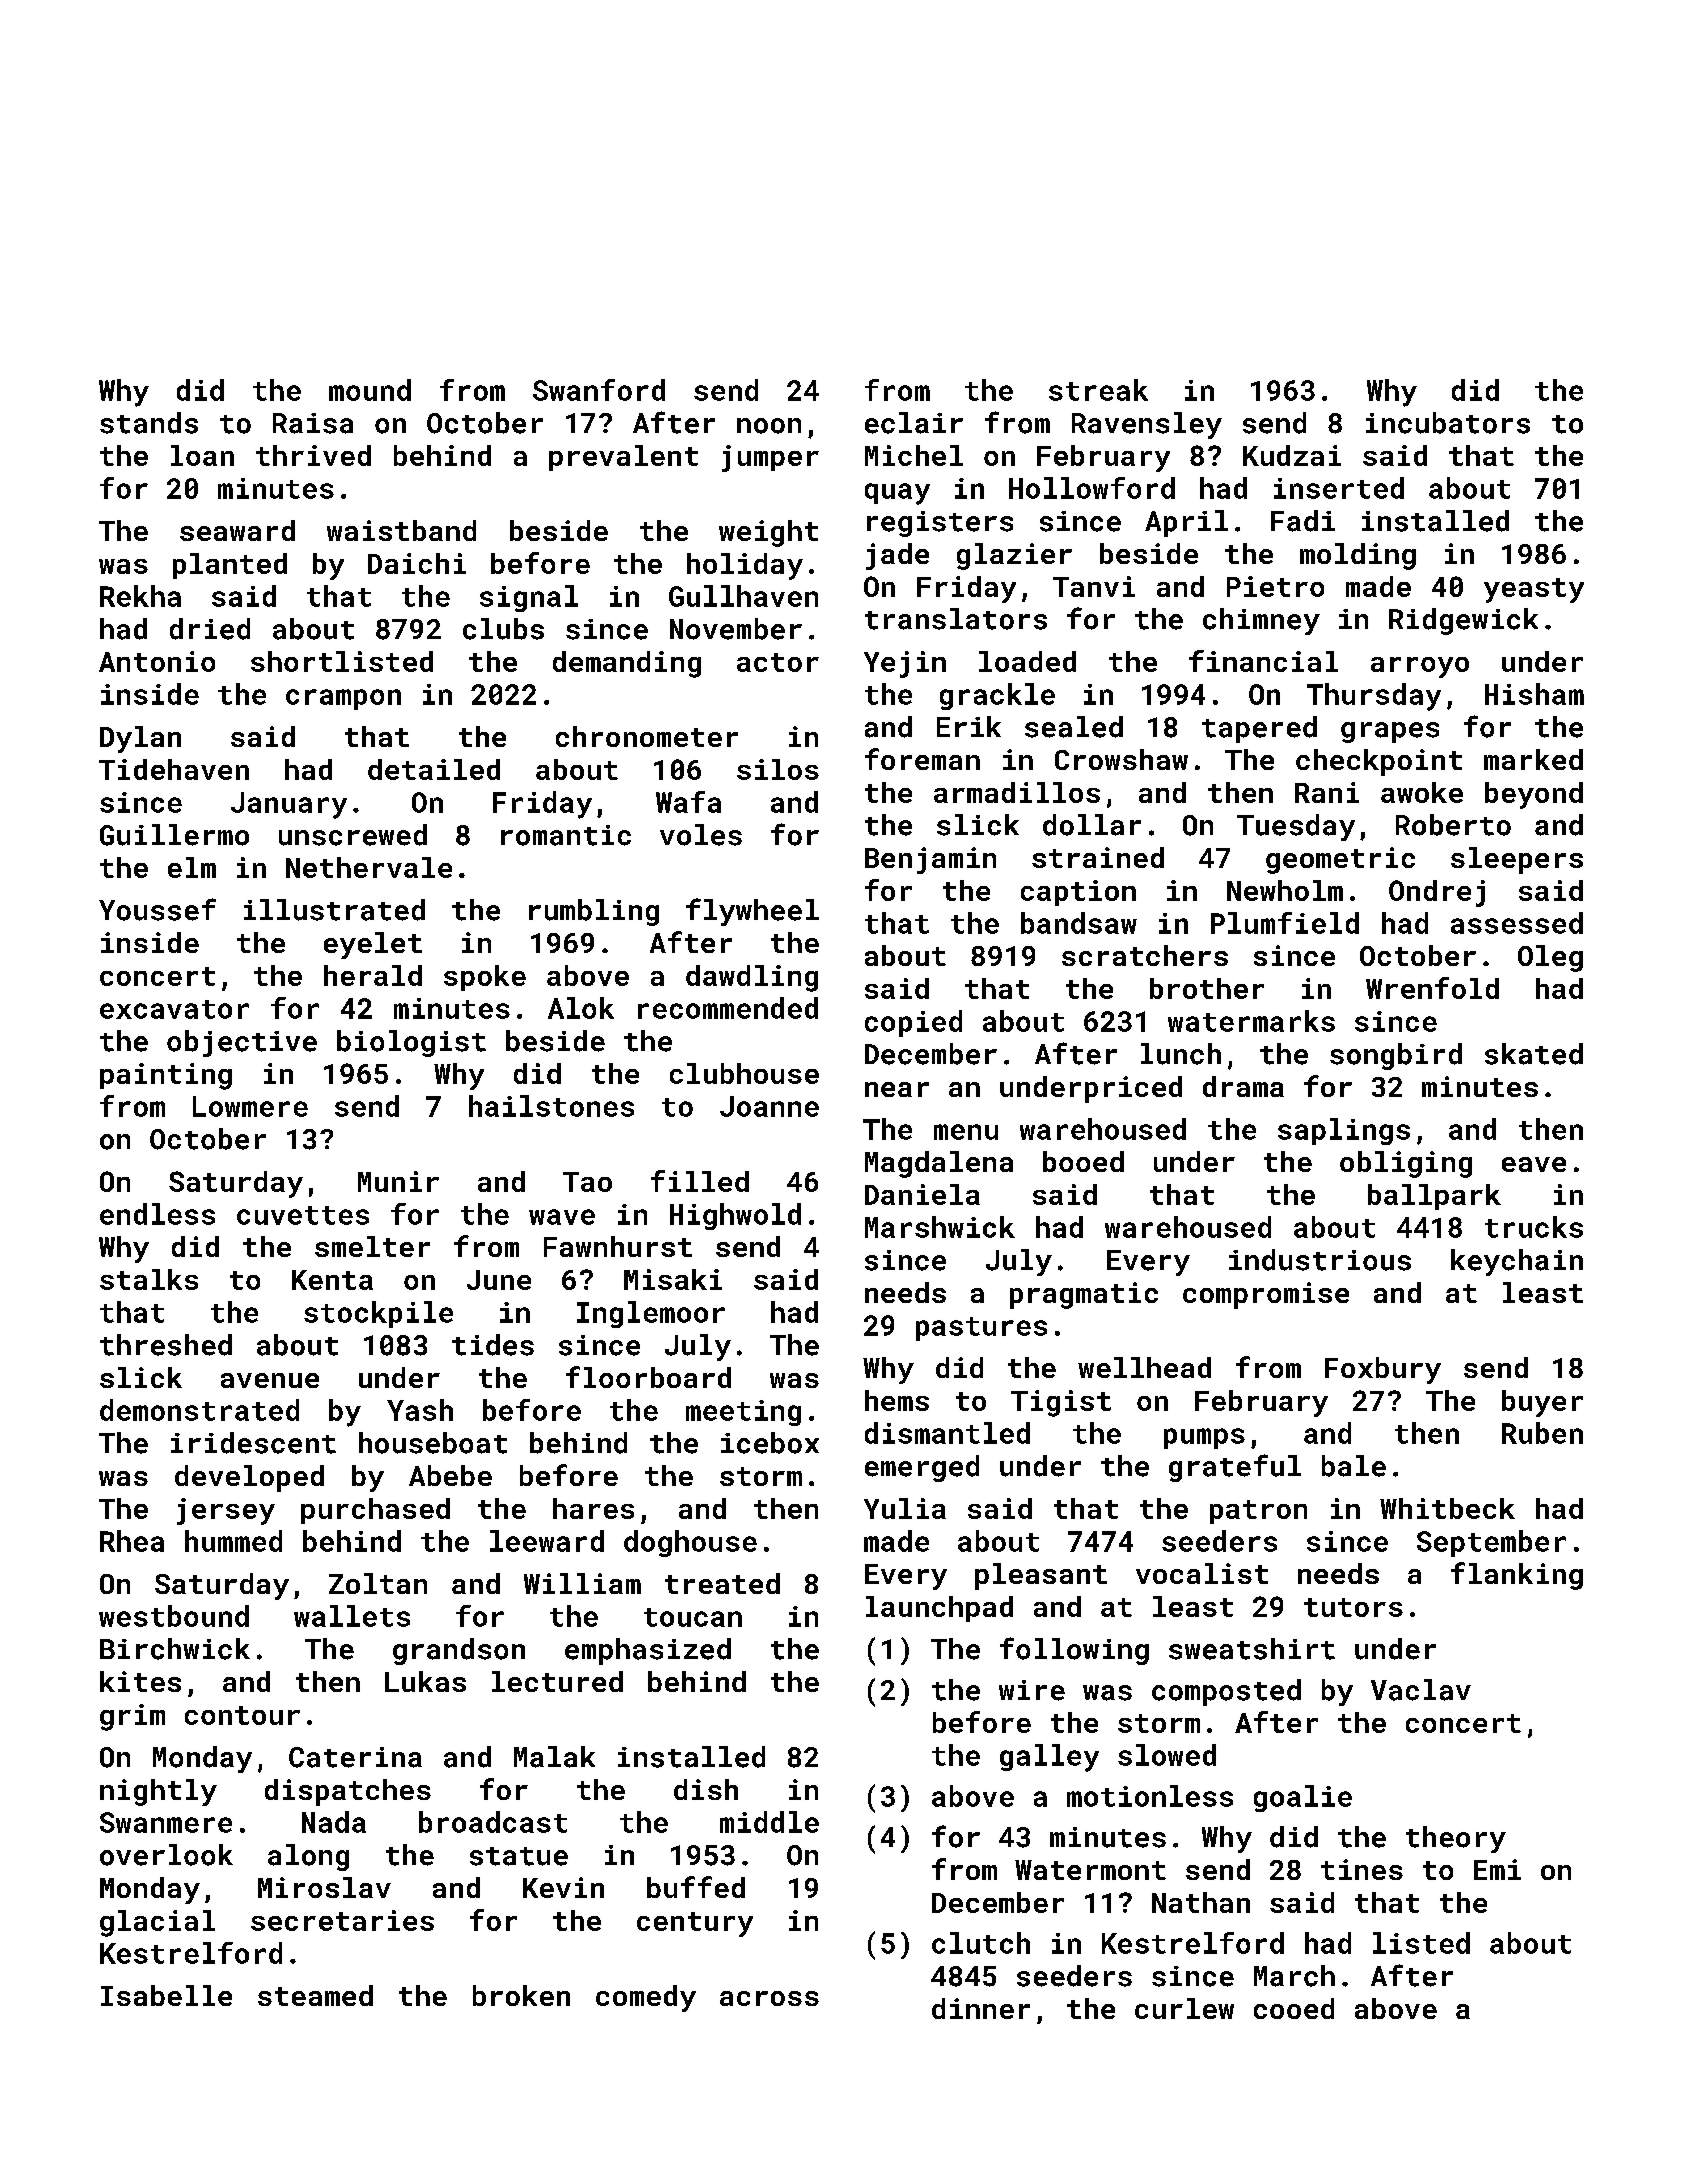  I want to click on wallets, so click(352, 1616).
